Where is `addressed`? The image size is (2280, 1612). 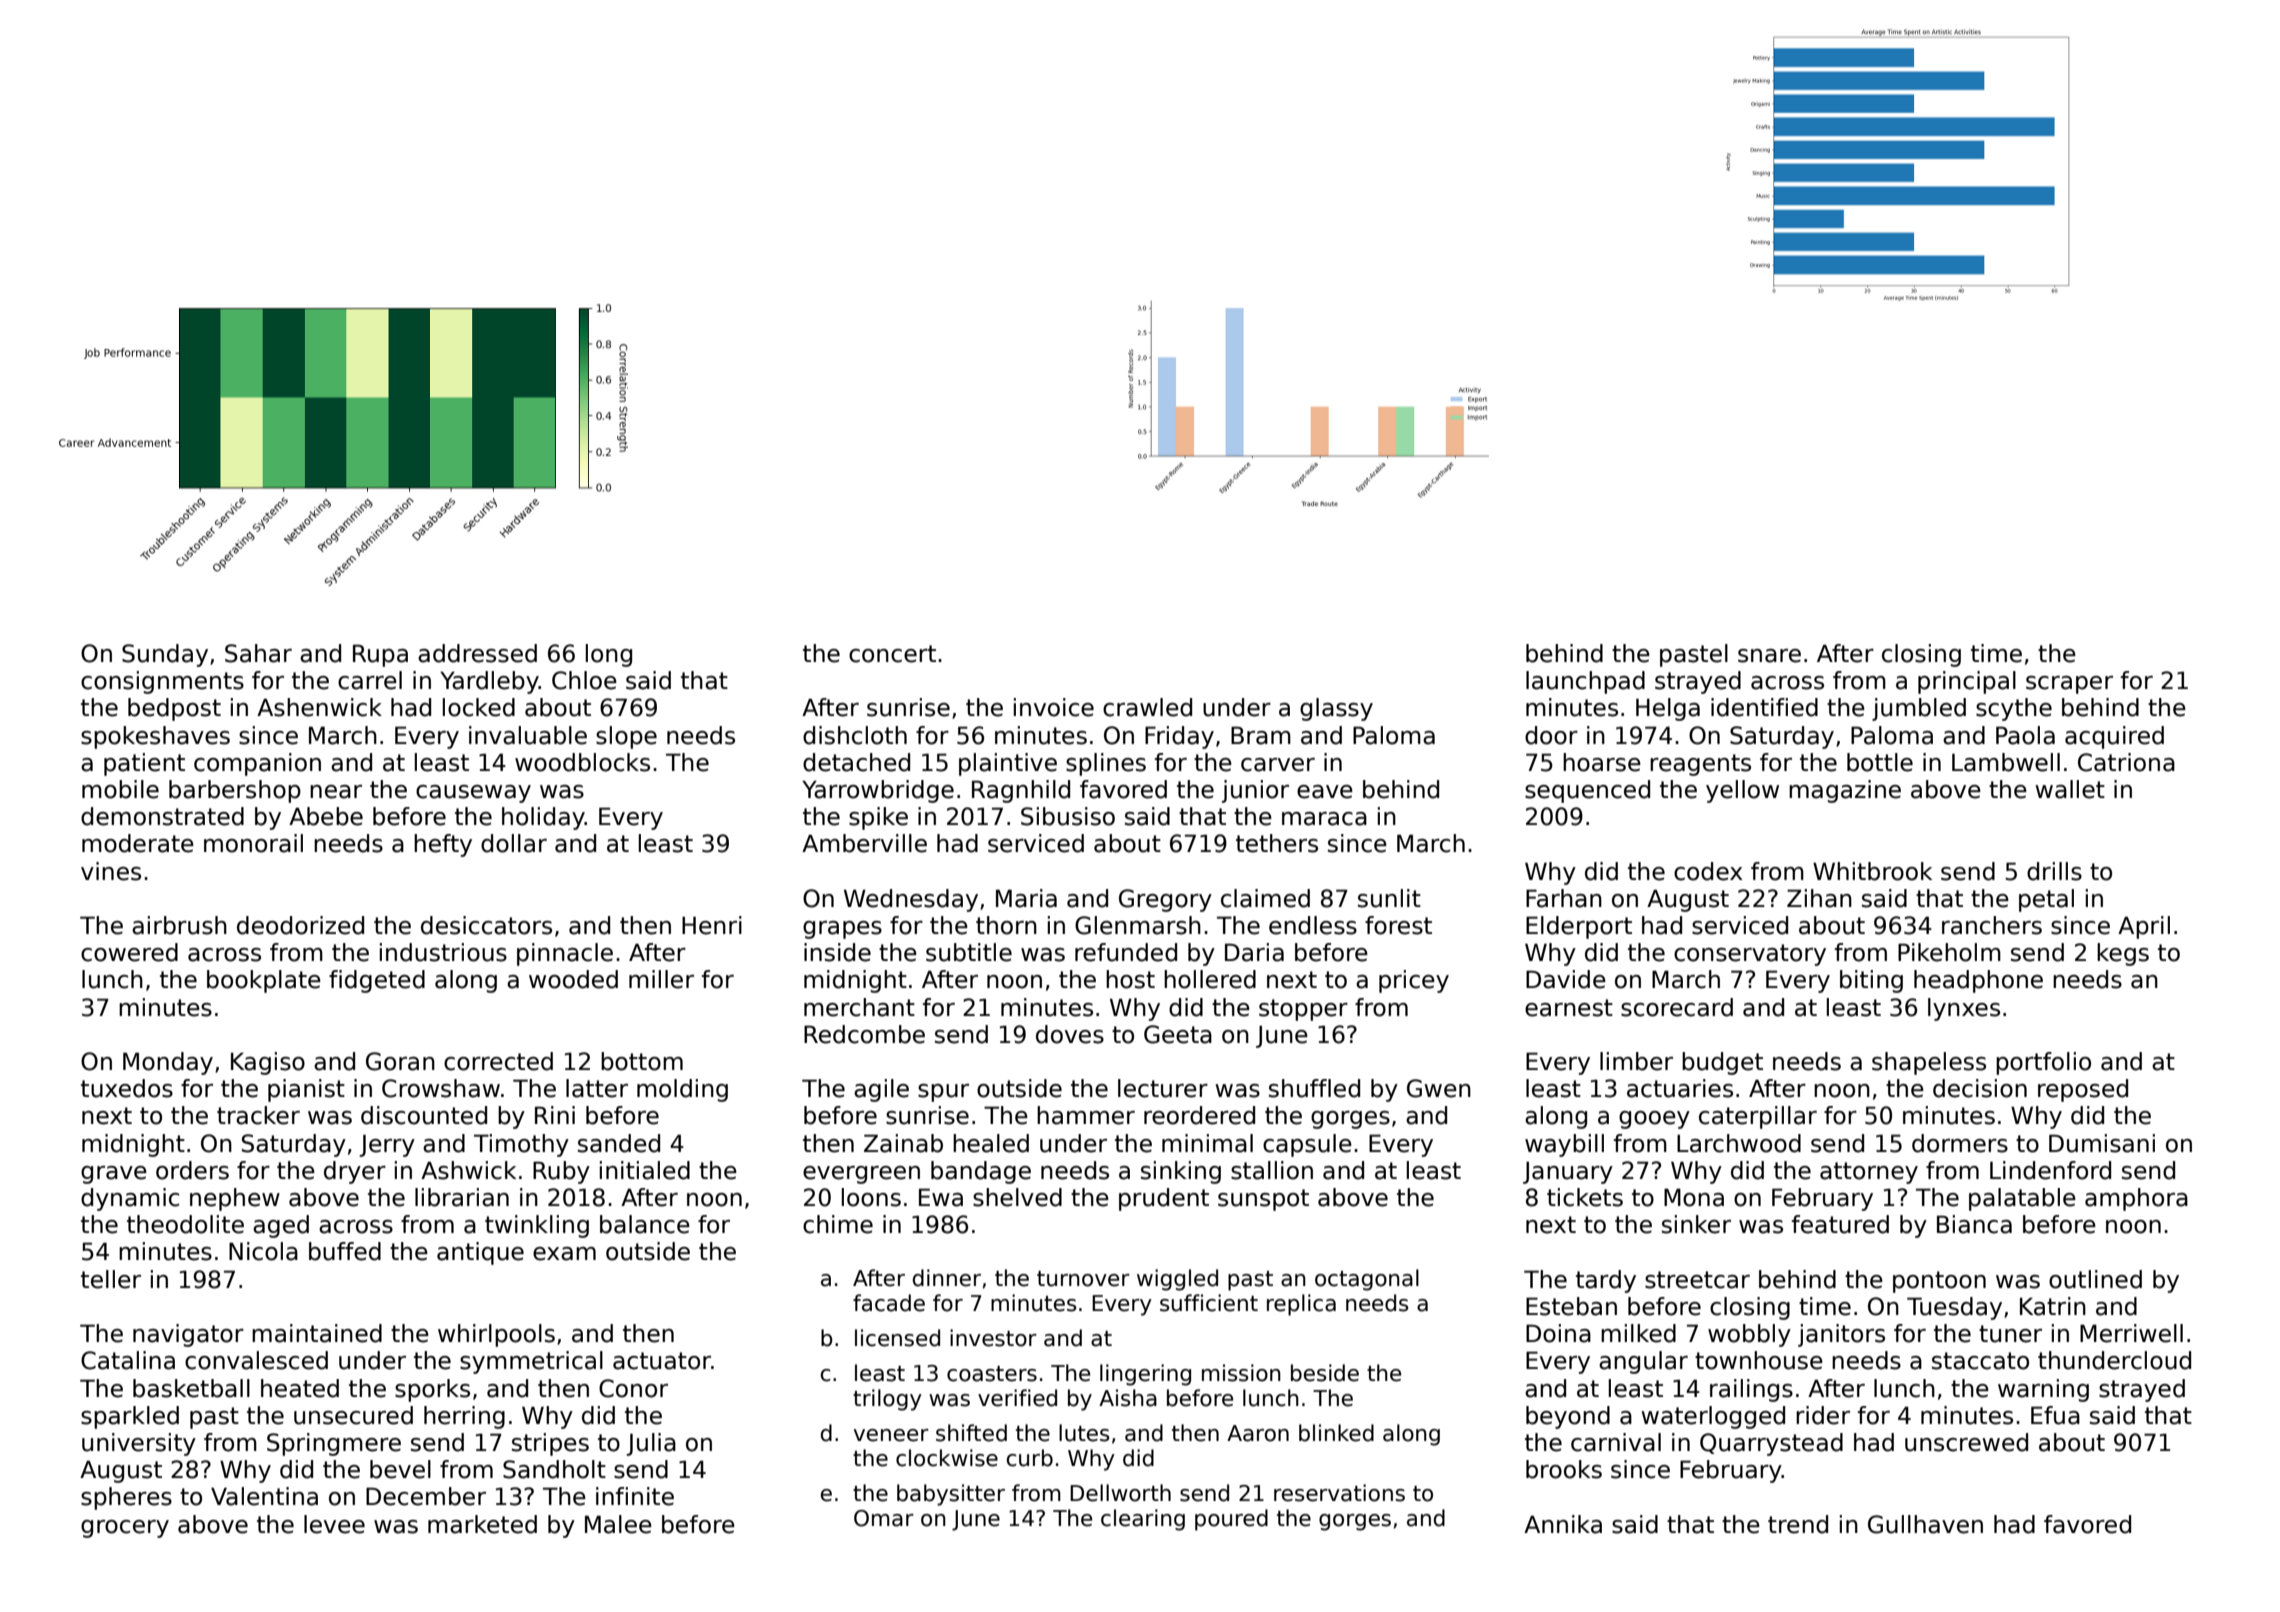
addressed is located at coordinates (477, 653).
